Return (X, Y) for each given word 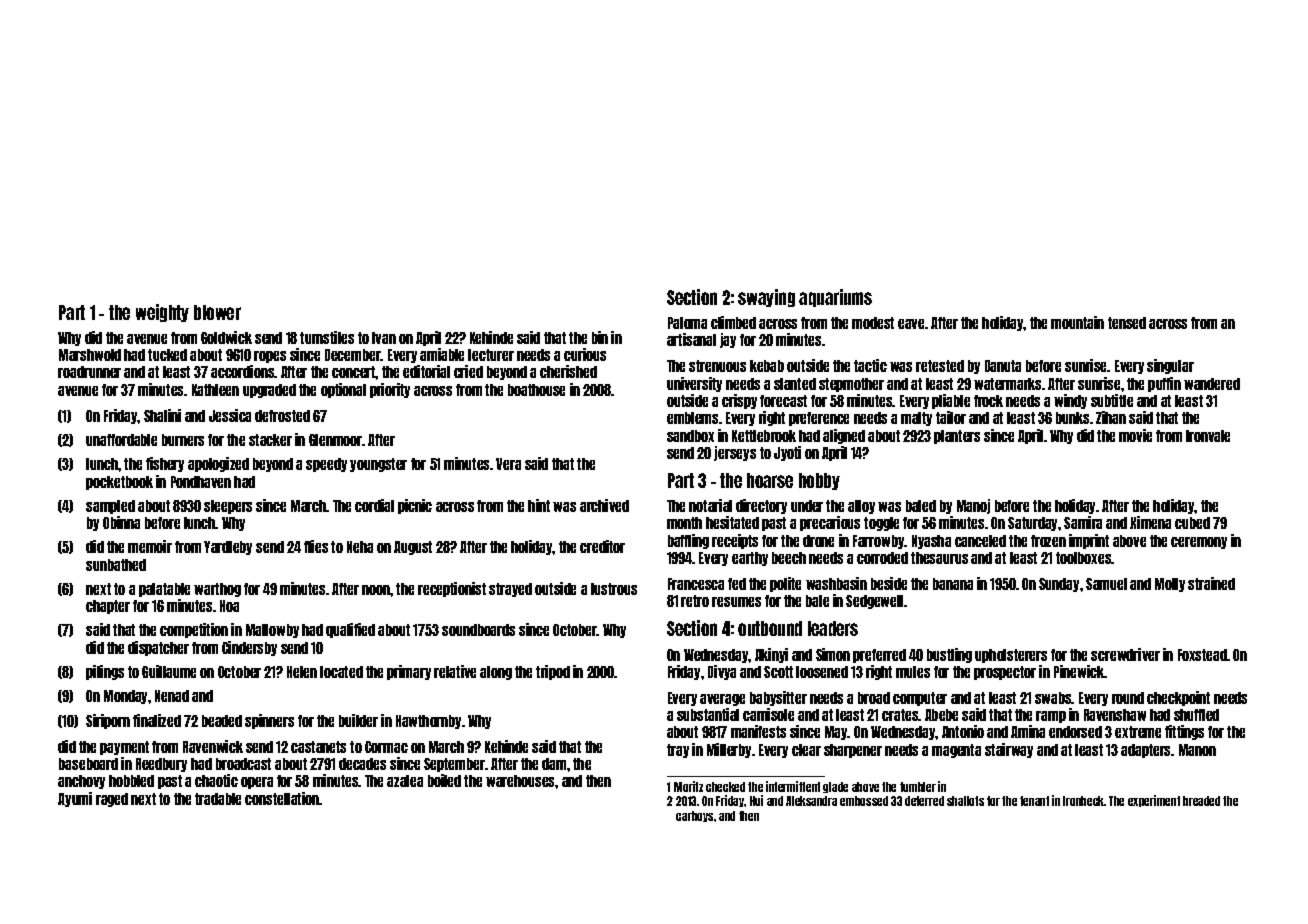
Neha (360, 547)
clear (806, 750)
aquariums (835, 298)
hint (539, 505)
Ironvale (1208, 436)
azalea (405, 781)
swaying (766, 298)
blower (217, 312)
